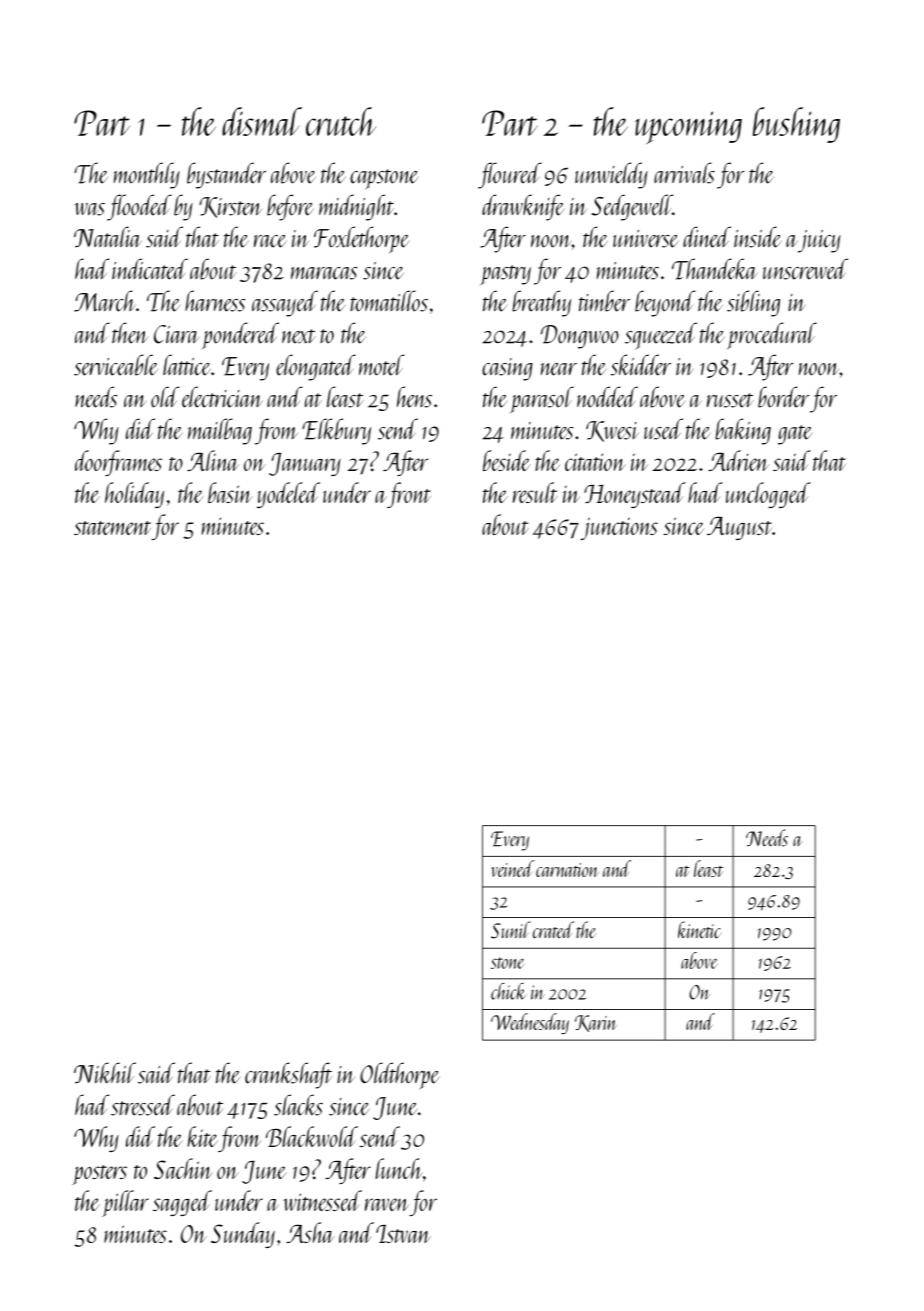  Describe the element at coordinates (105, 1073) in the image. I see `Nikhil` at that location.
